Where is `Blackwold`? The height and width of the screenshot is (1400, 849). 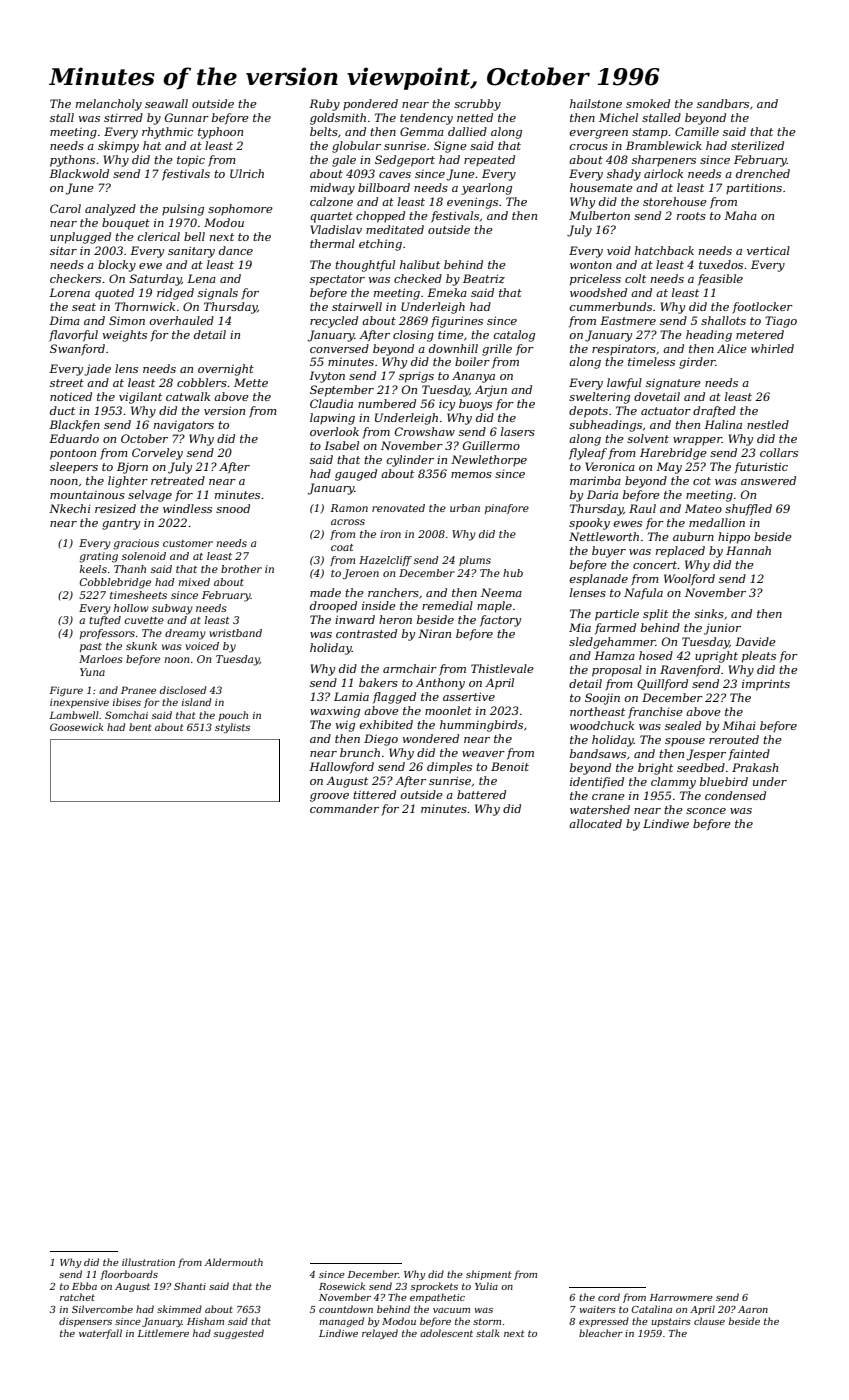 Blackwold is located at coordinates (79, 173).
